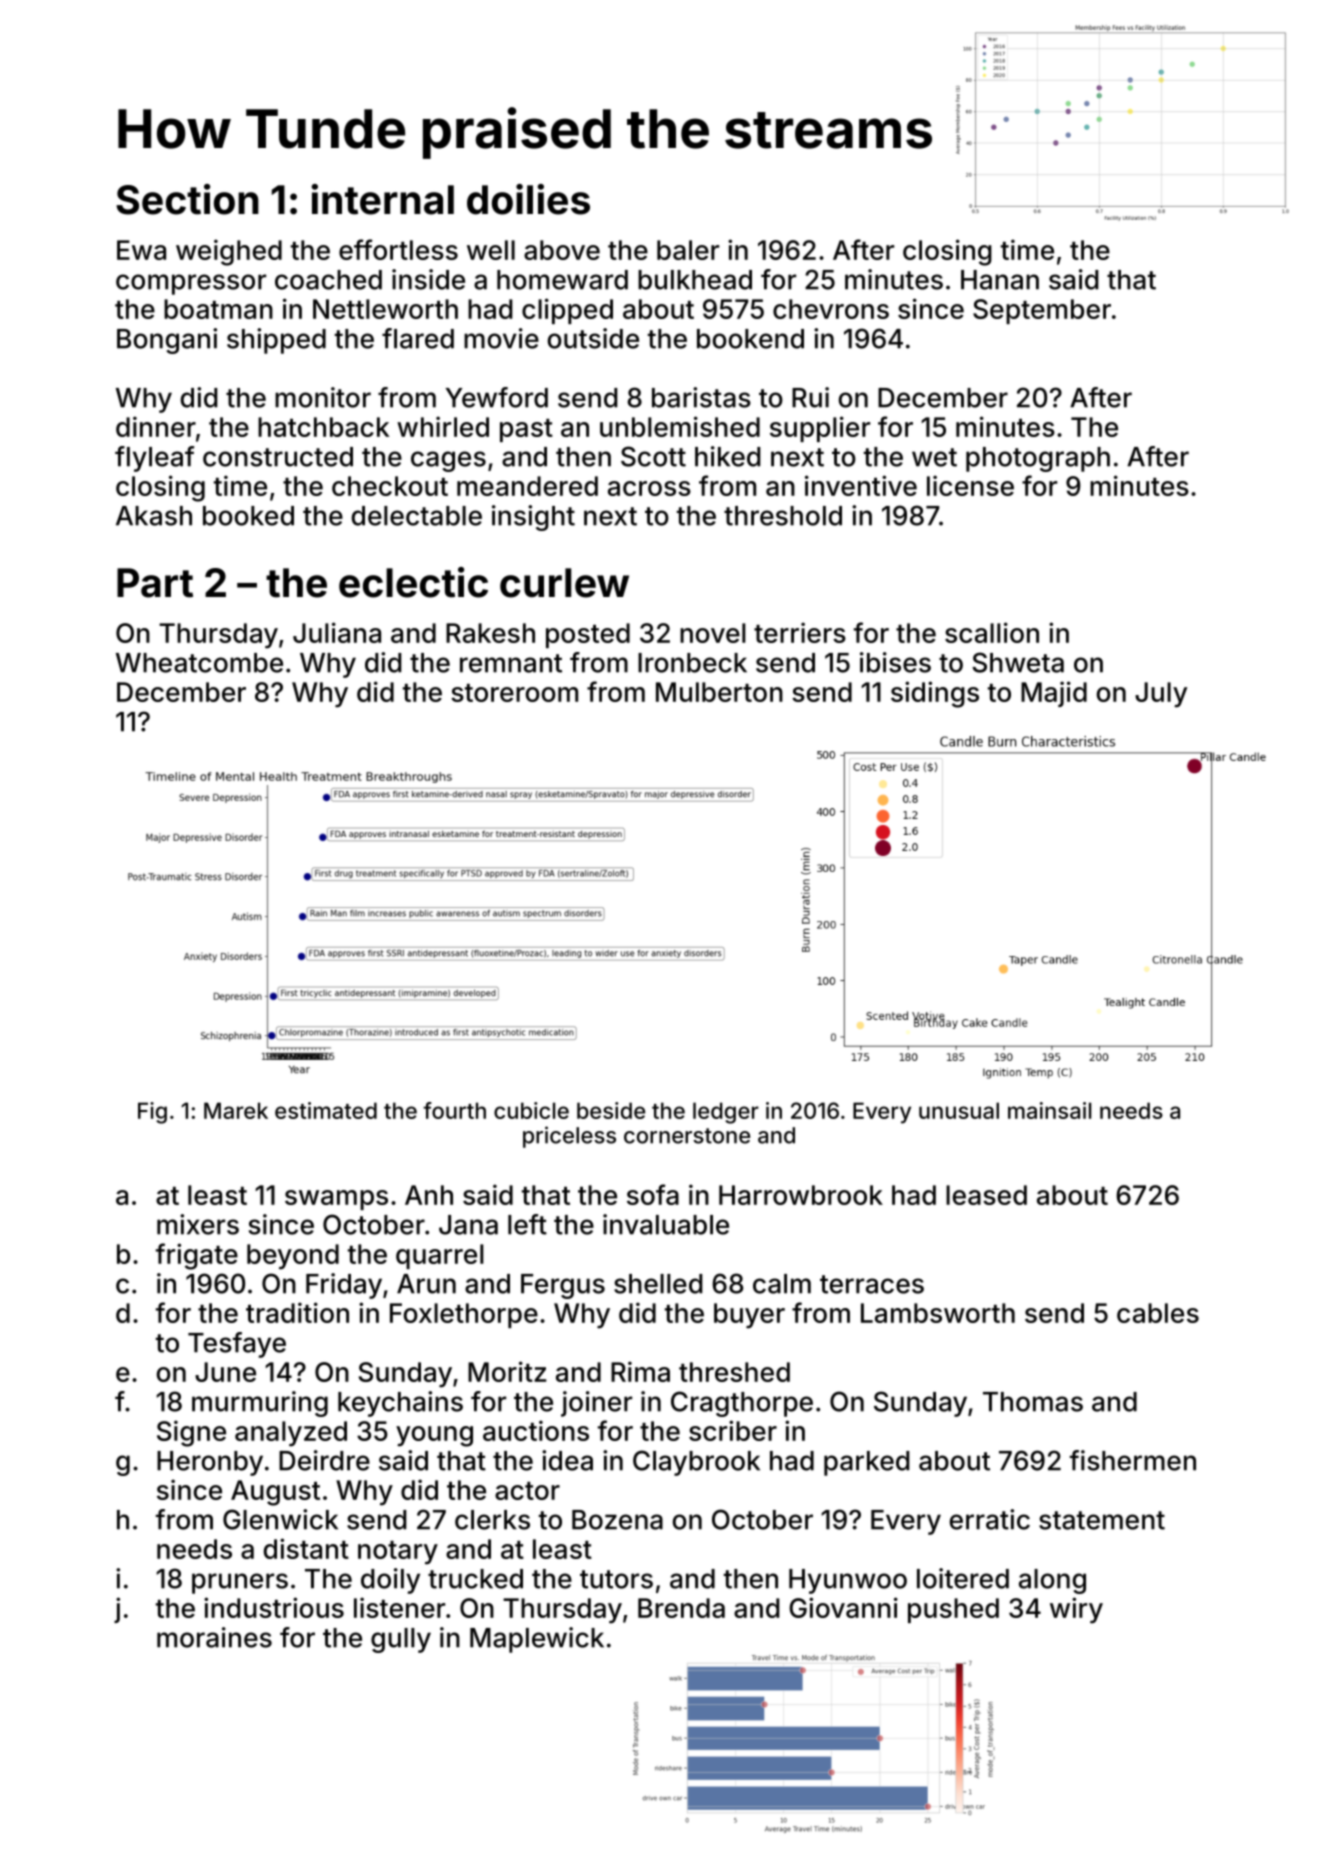  Describe the element at coordinates (514, 693) in the screenshot. I see `storeroom` at that location.
